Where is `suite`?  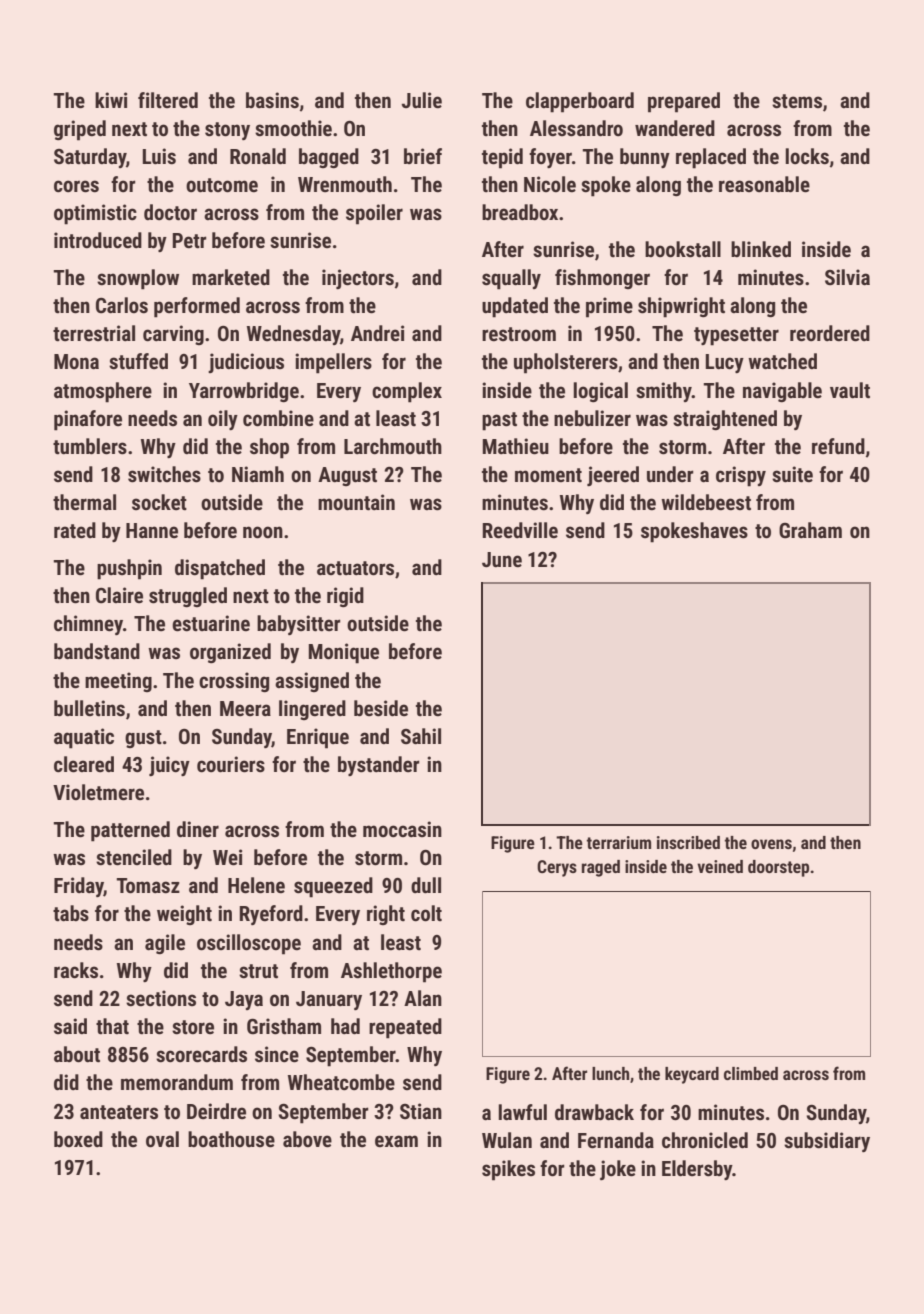 suite is located at coordinates (792, 474).
